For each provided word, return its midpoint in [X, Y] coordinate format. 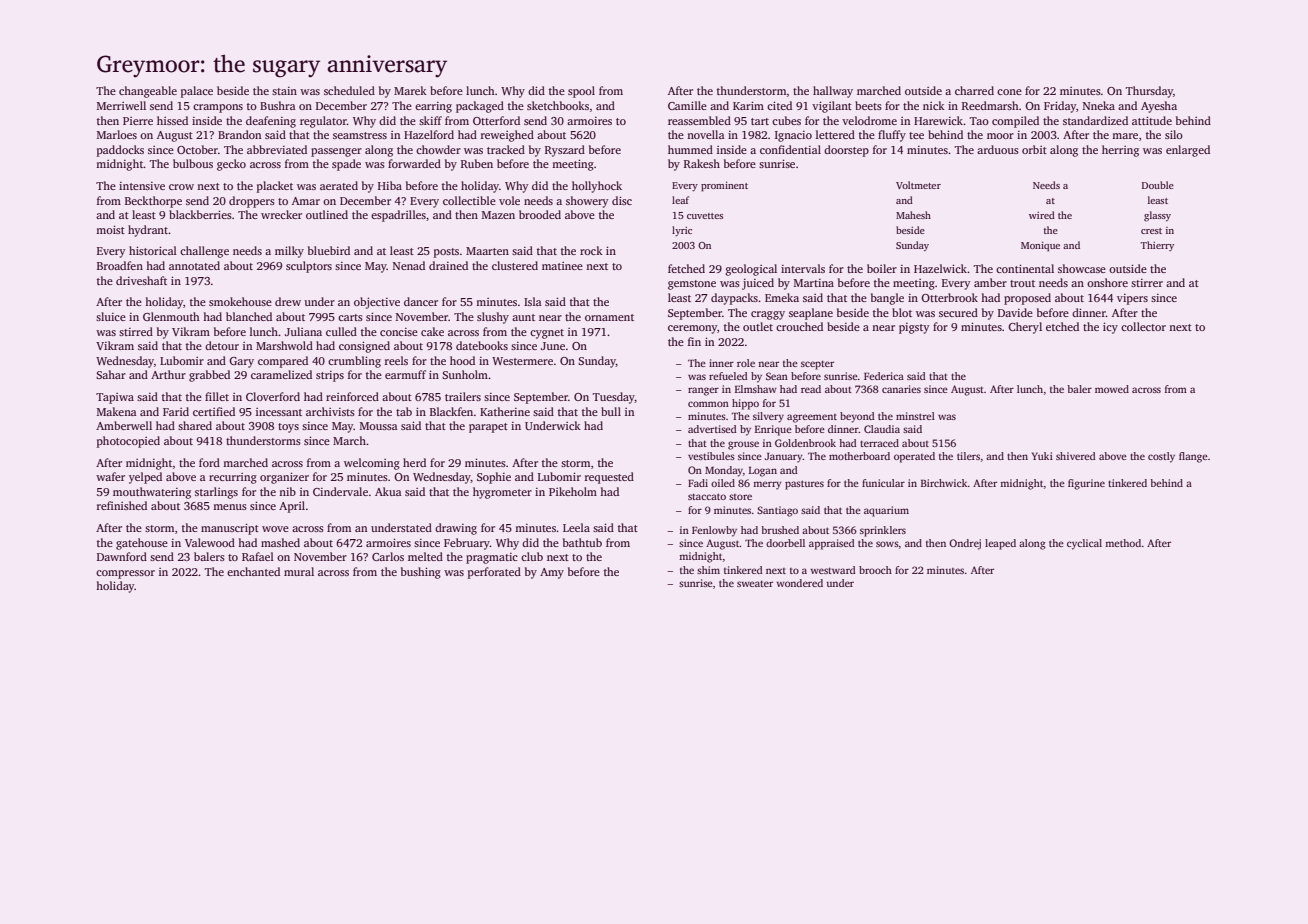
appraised [832, 544]
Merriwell [121, 105]
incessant [279, 412]
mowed [1112, 389]
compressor [125, 574]
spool [581, 92]
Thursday [1149, 92]
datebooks [482, 345]
